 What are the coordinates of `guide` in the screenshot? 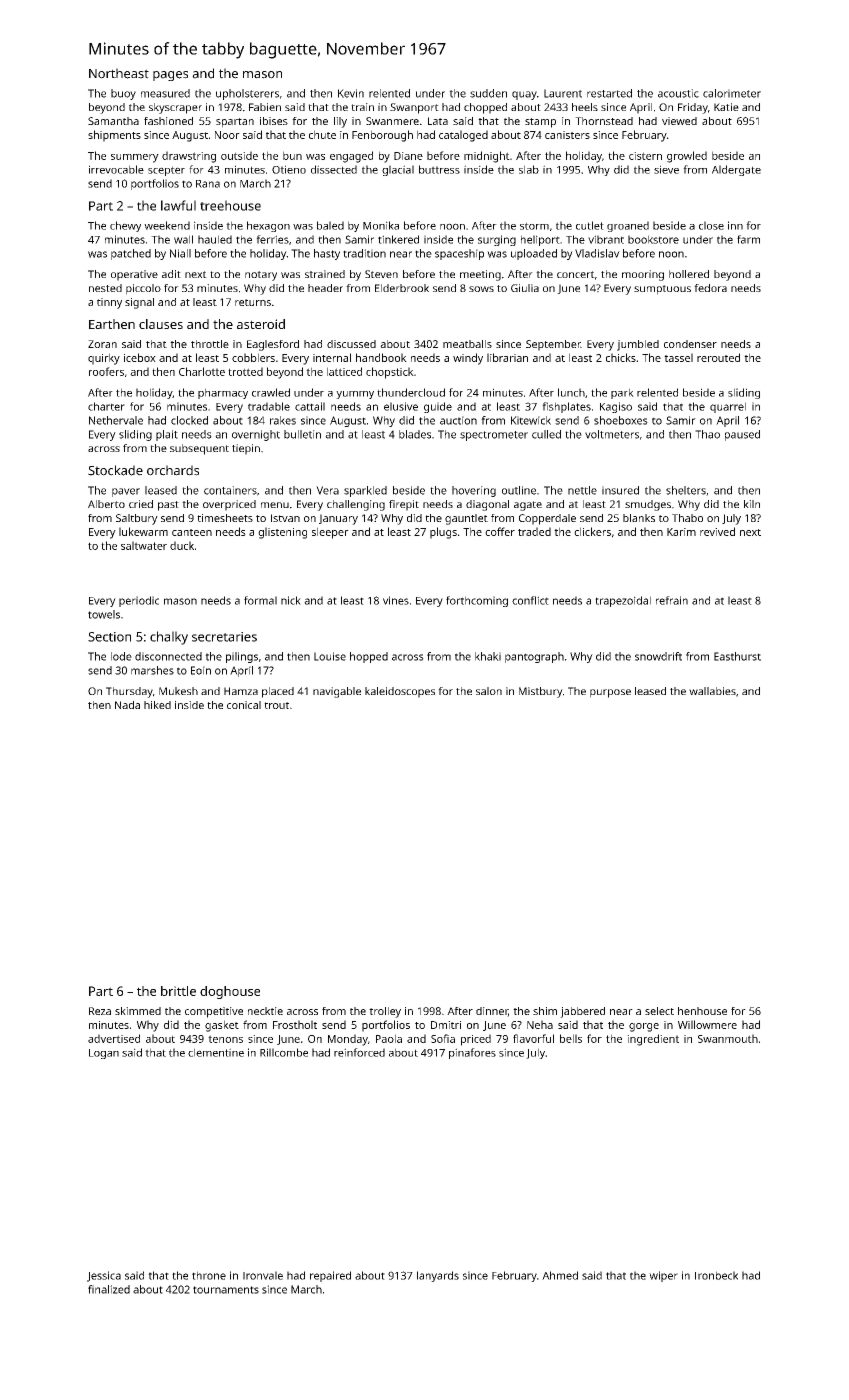 It's located at (438, 407).
